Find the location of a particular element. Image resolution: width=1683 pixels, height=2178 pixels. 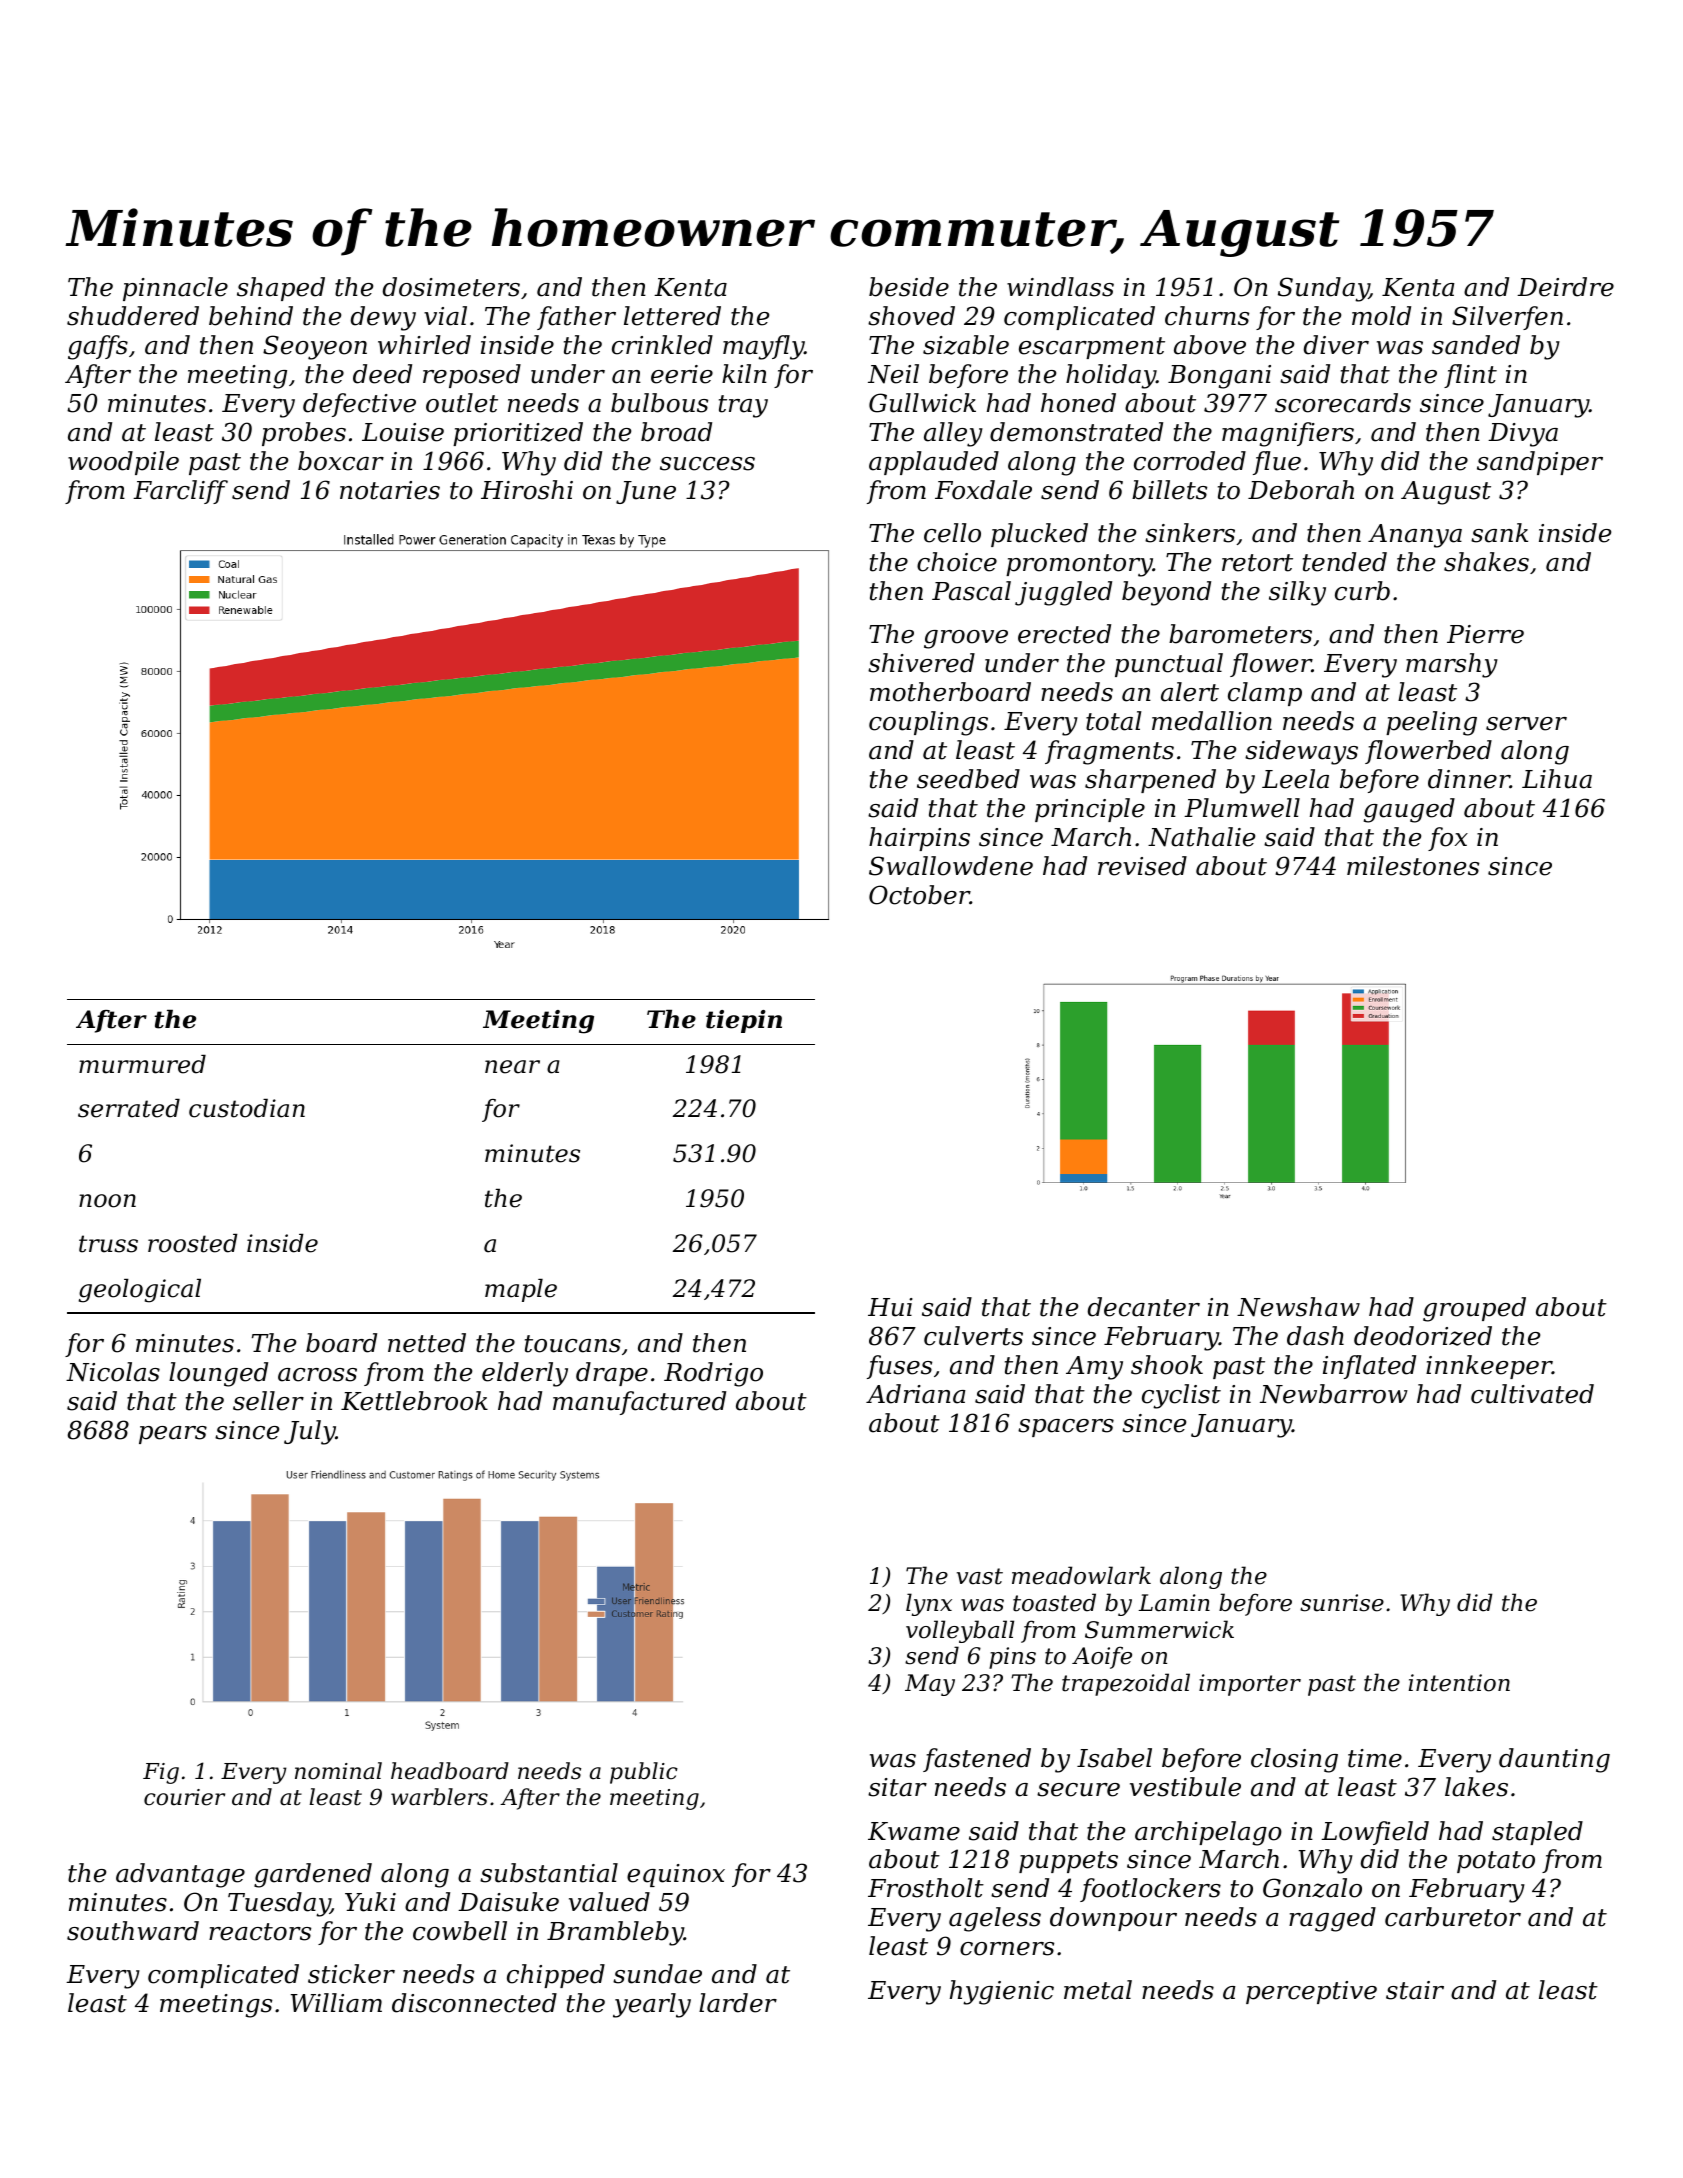

barometers is located at coordinates (1240, 634).
